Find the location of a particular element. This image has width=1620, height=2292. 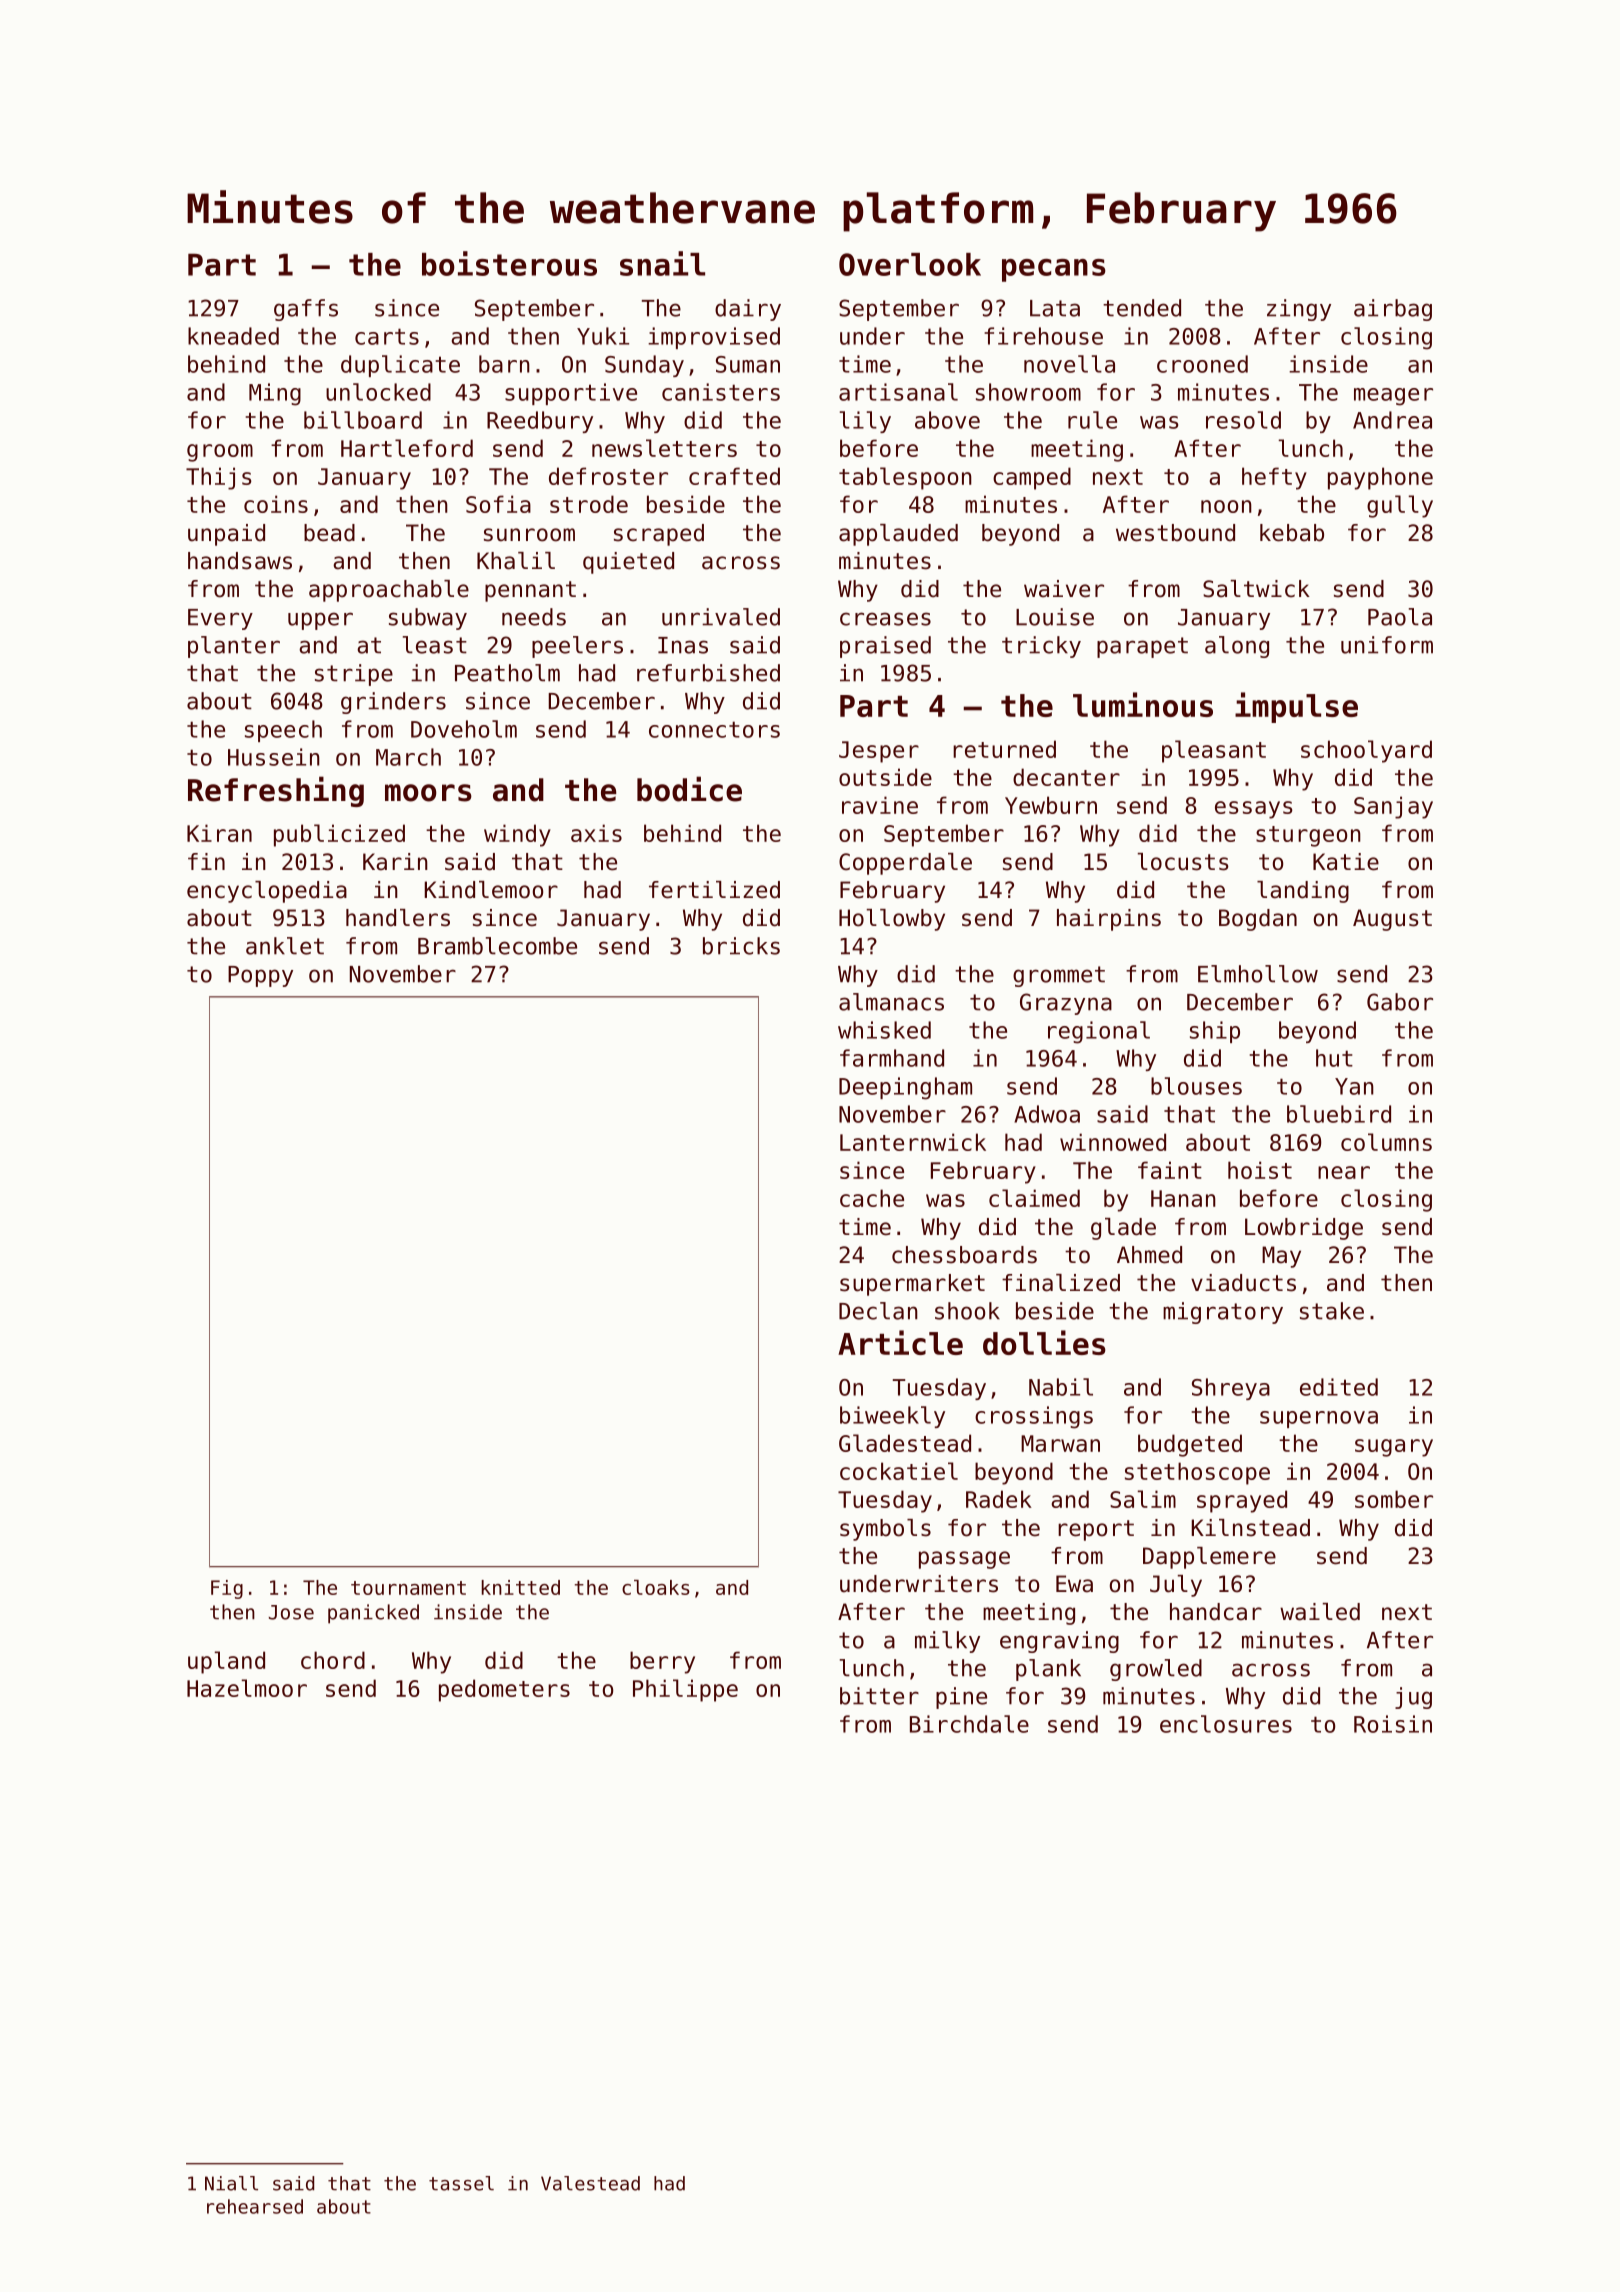

gaffs is located at coordinates (306, 310).
